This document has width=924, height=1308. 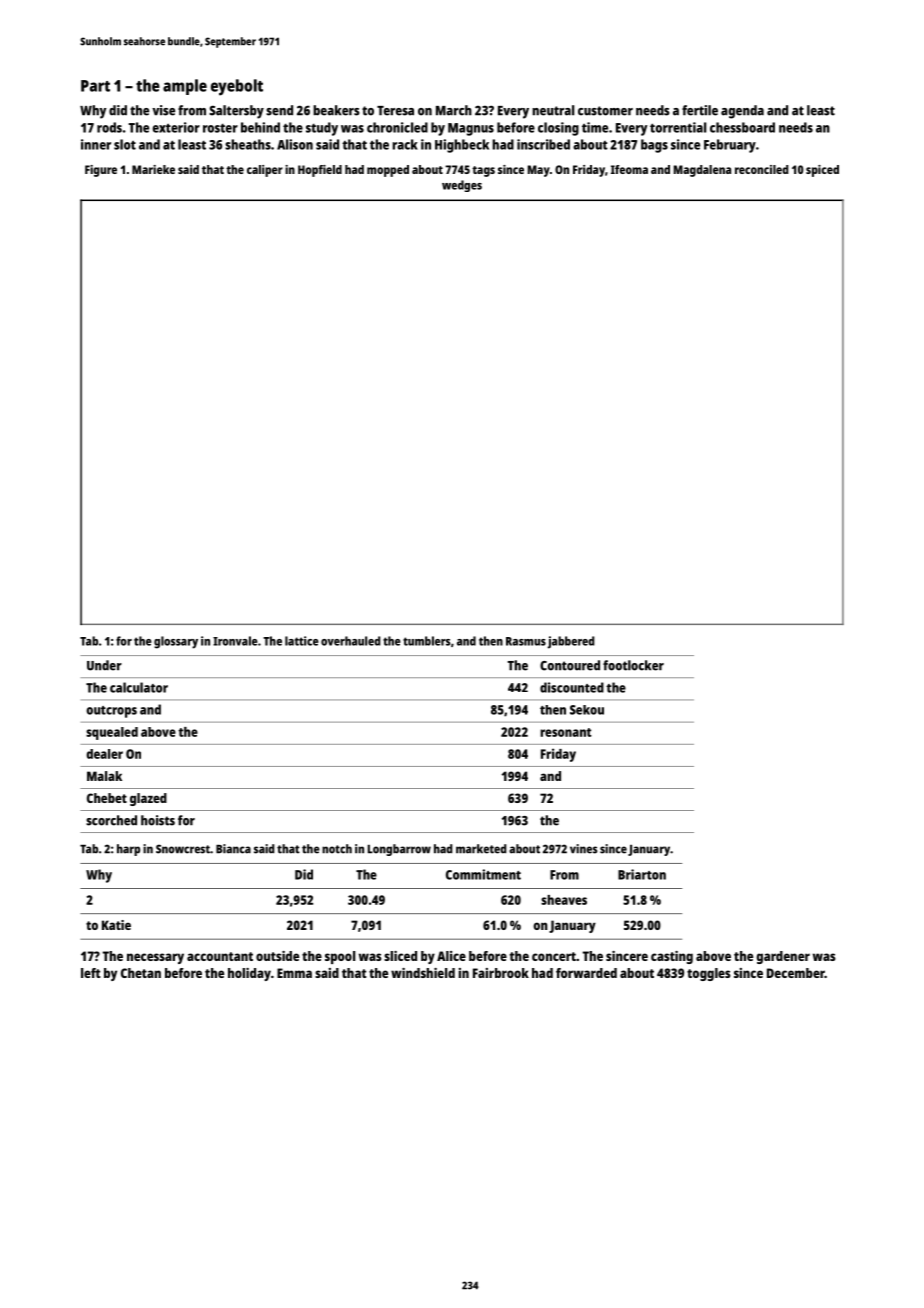 I want to click on March, so click(x=454, y=110).
